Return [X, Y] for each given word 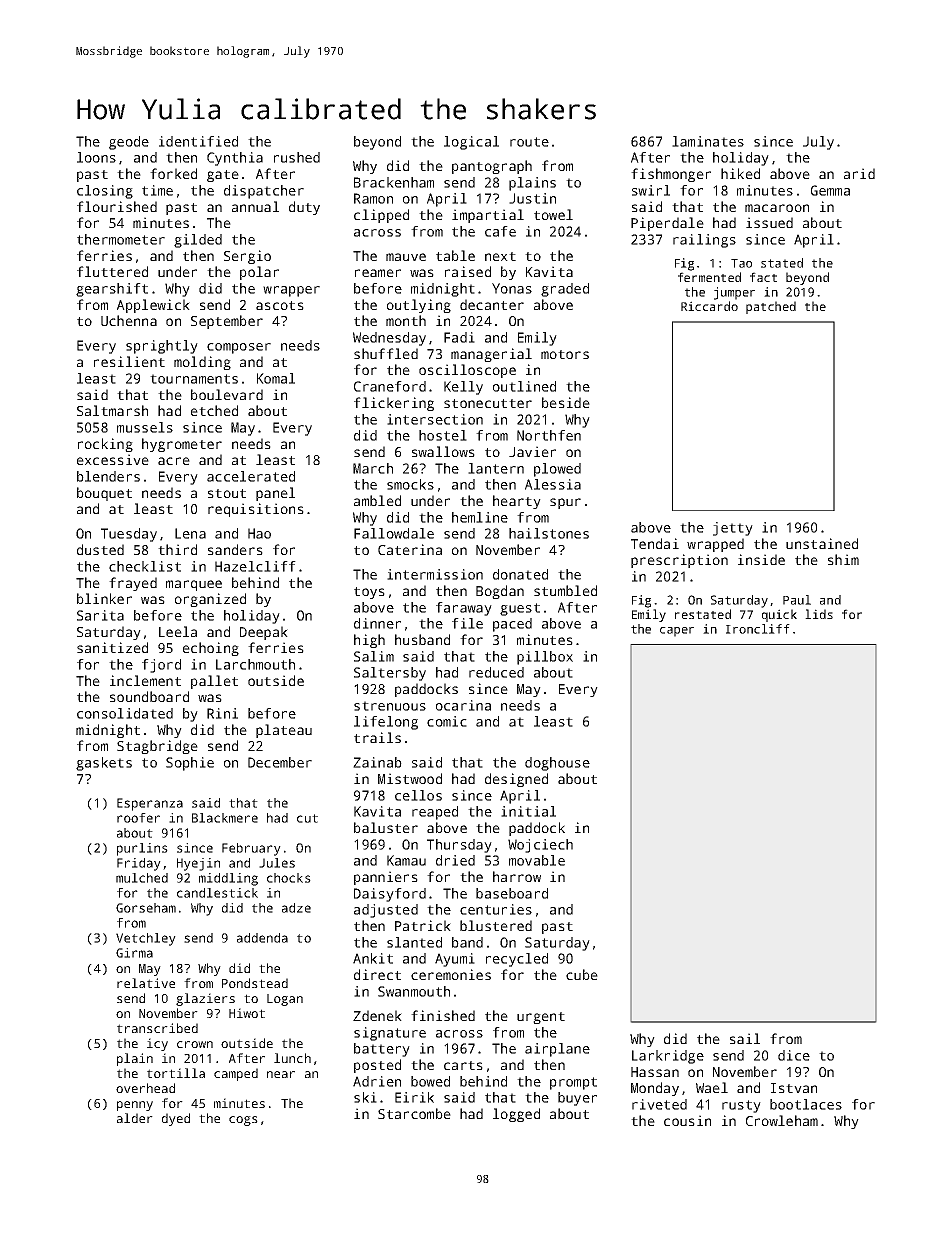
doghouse [557, 764]
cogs [243, 1121]
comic [447, 721]
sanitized [112, 647]
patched [771, 307]
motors [565, 354]
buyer [577, 1099]
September [227, 322]
